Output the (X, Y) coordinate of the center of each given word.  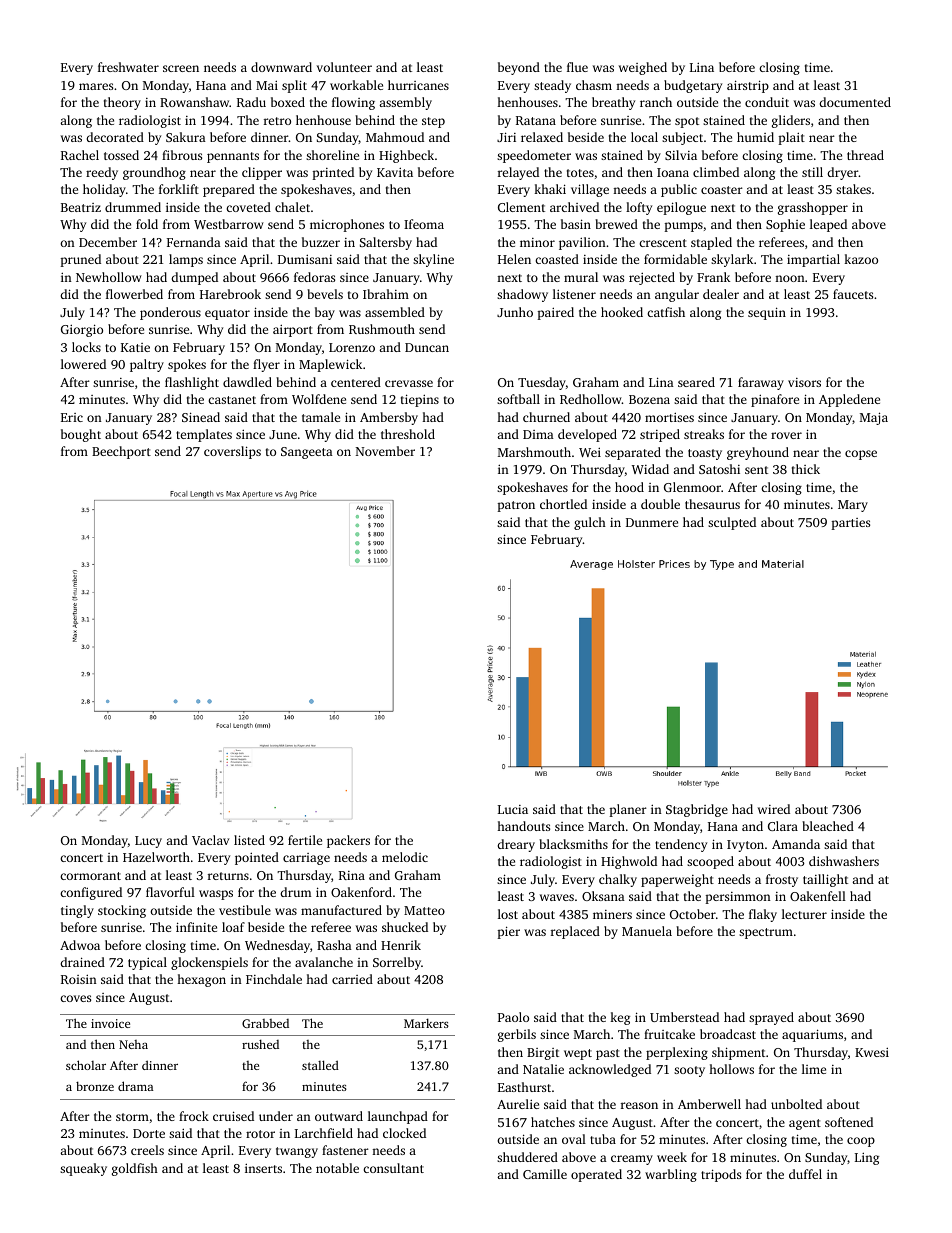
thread (865, 155)
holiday (104, 190)
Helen (514, 259)
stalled (320, 1065)
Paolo (513, 1017)
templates (204, 435)
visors (804, 382)
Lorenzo (352, 347)
